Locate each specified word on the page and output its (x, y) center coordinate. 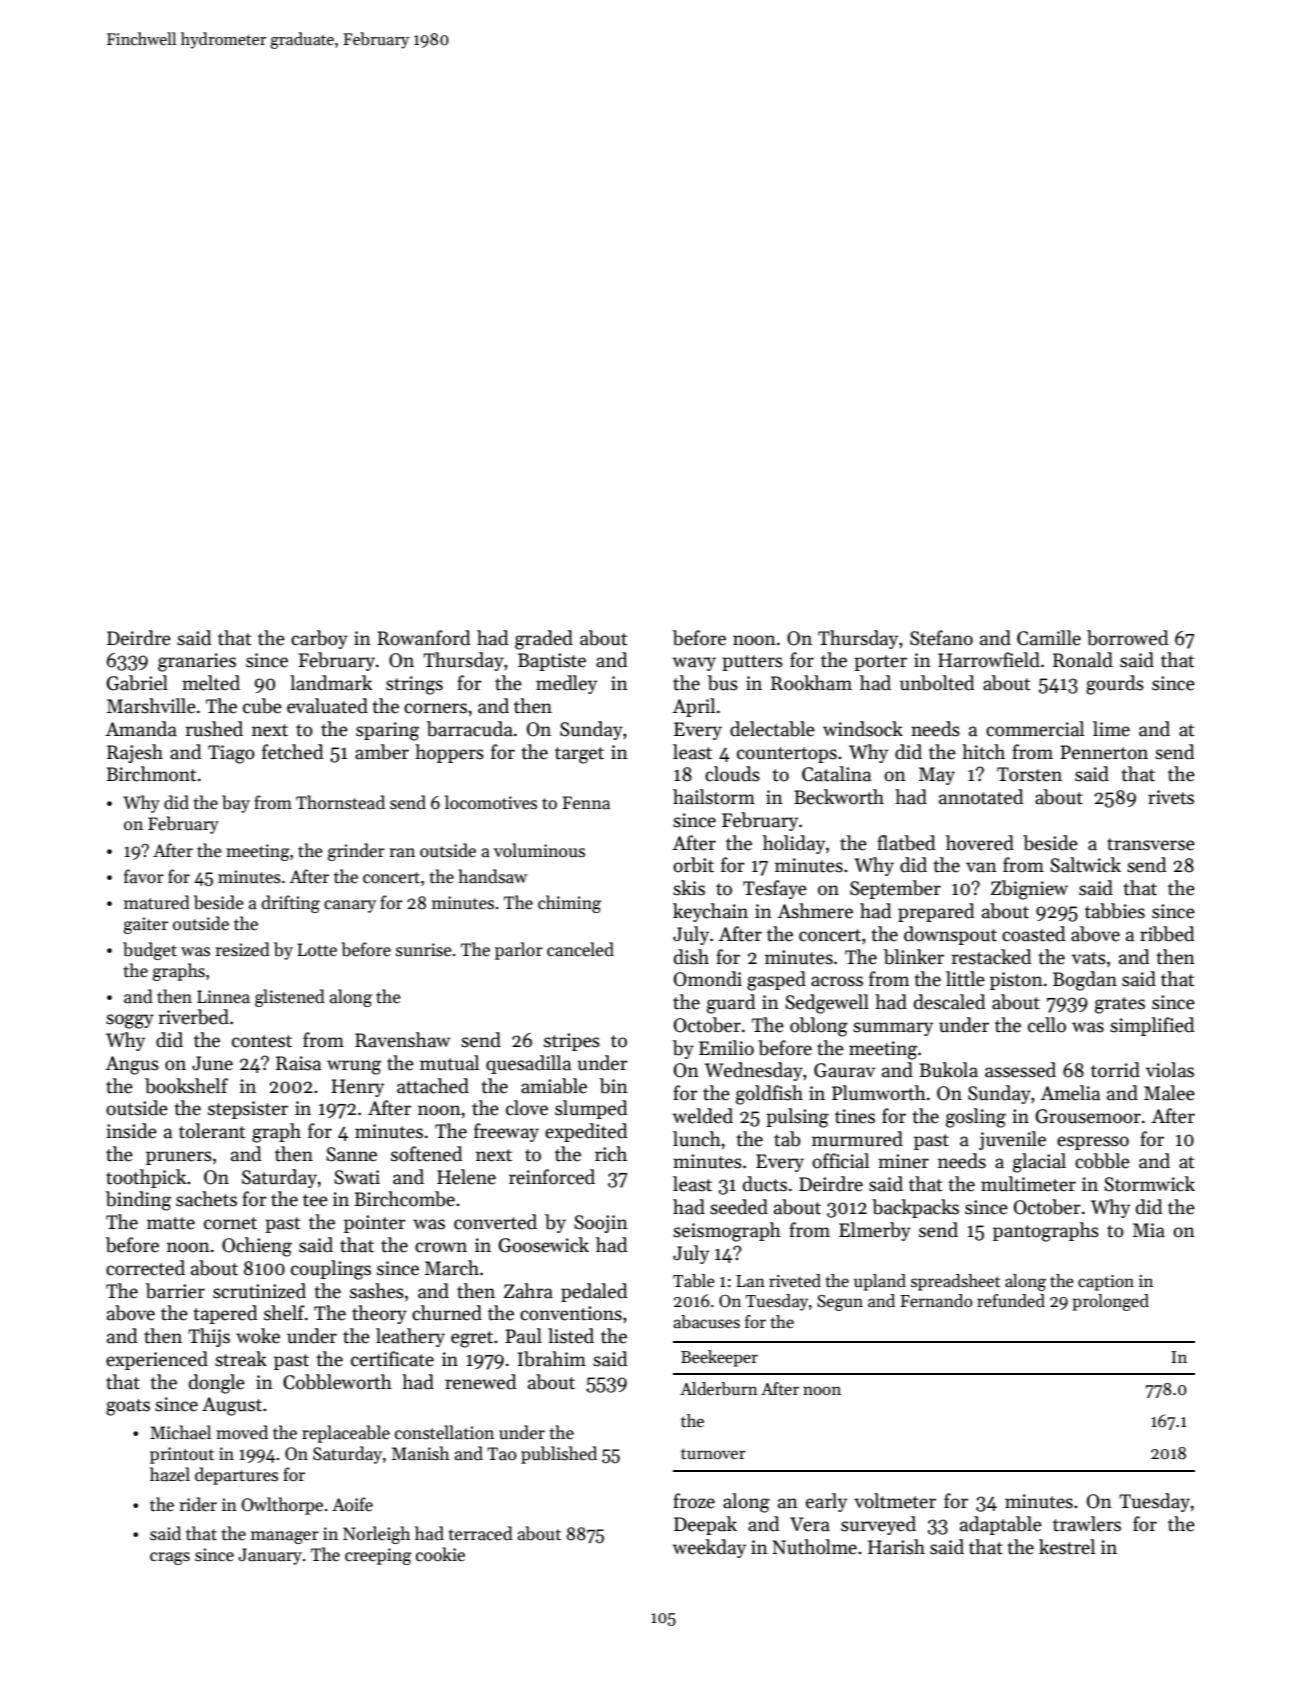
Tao (501, 1454)
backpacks (915, 1208)
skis (689, 888)
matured (157, 902)
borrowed (1127, 638)
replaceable (346, 1434)
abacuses (707, 1322)
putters (752, 663)
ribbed (1167, 934)
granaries (197, 662)
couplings (331, 1270)
